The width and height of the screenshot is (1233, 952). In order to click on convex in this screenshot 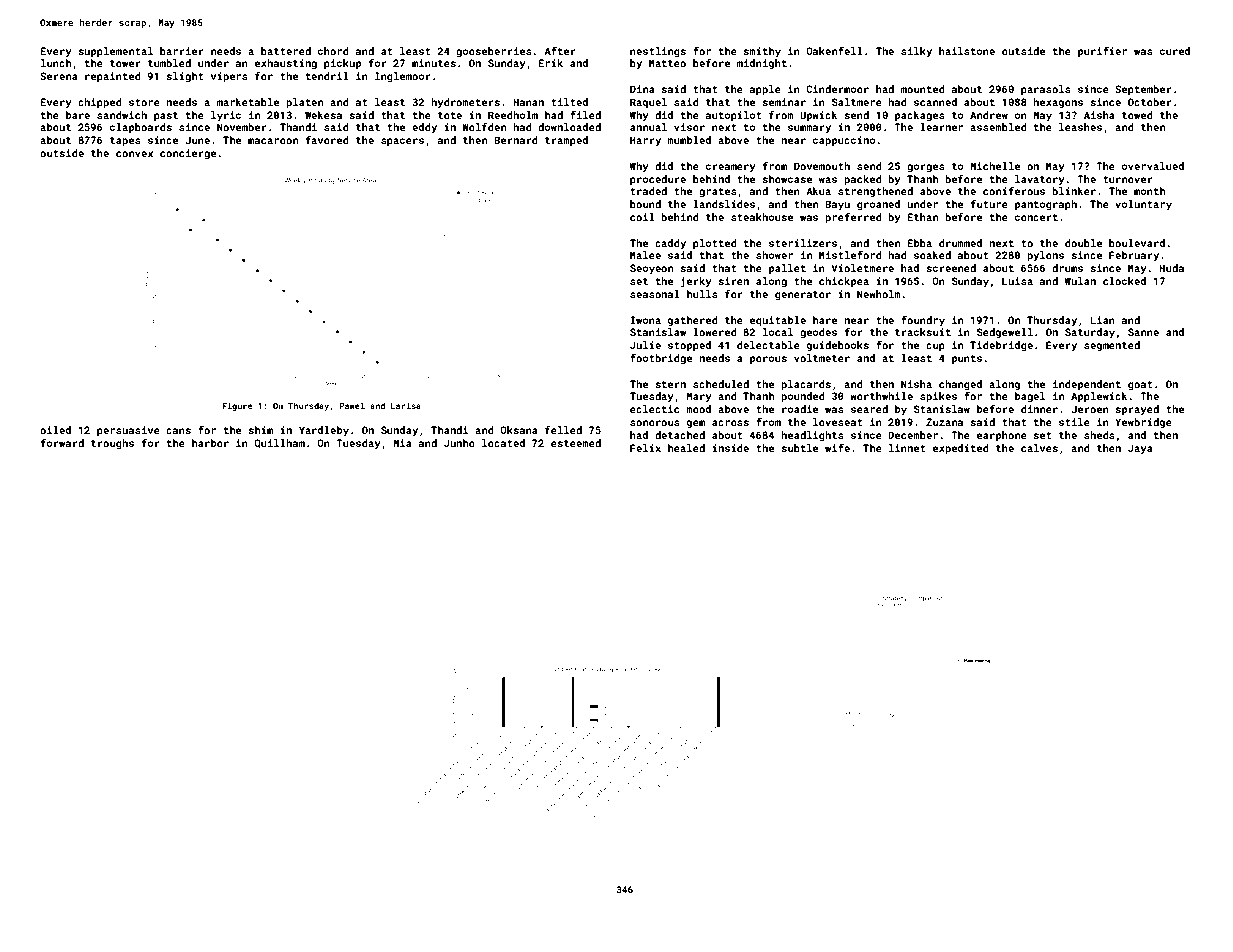, I will do `click(134, 154)`.
